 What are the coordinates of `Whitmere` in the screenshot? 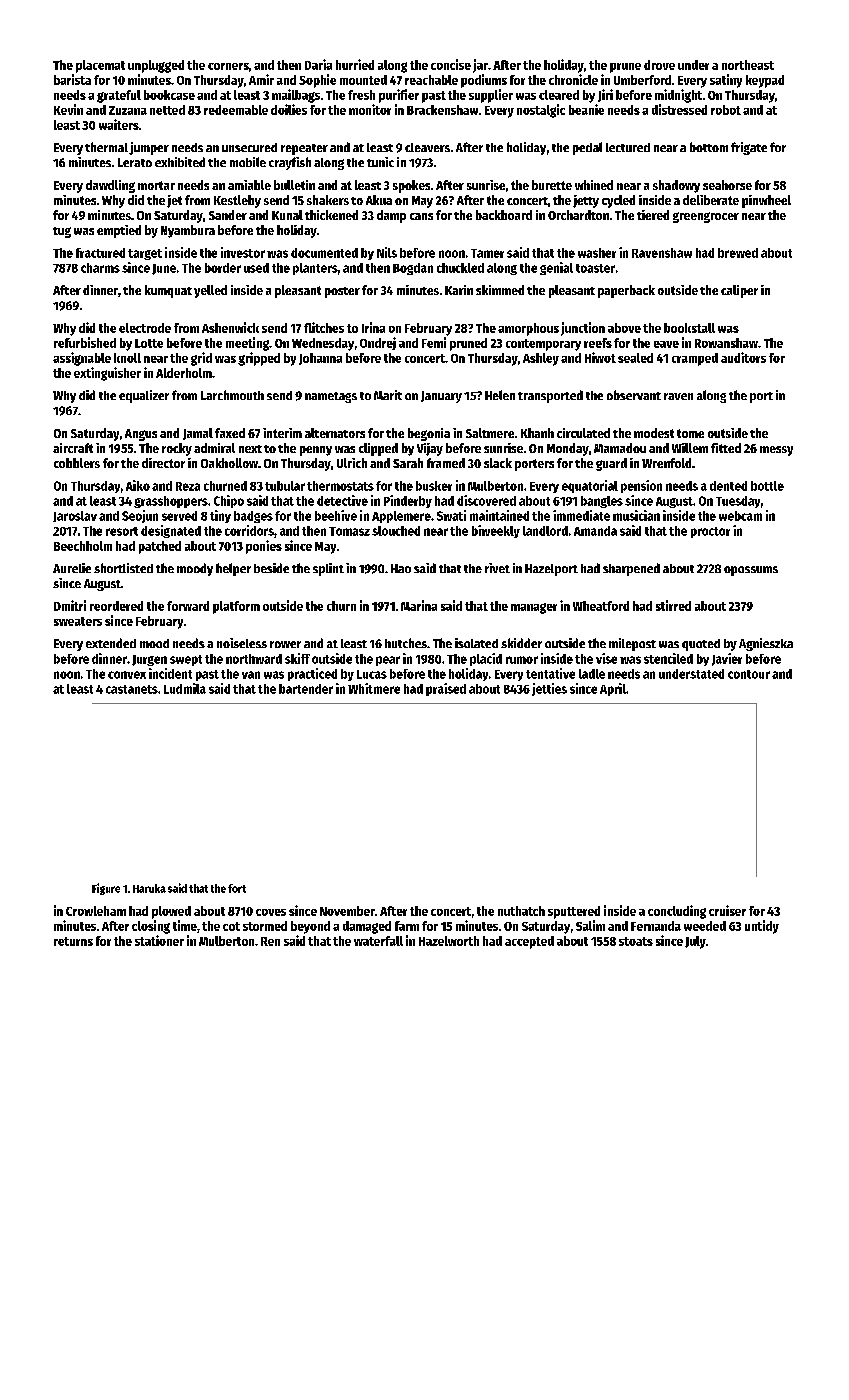 It's located at (374, 688).
